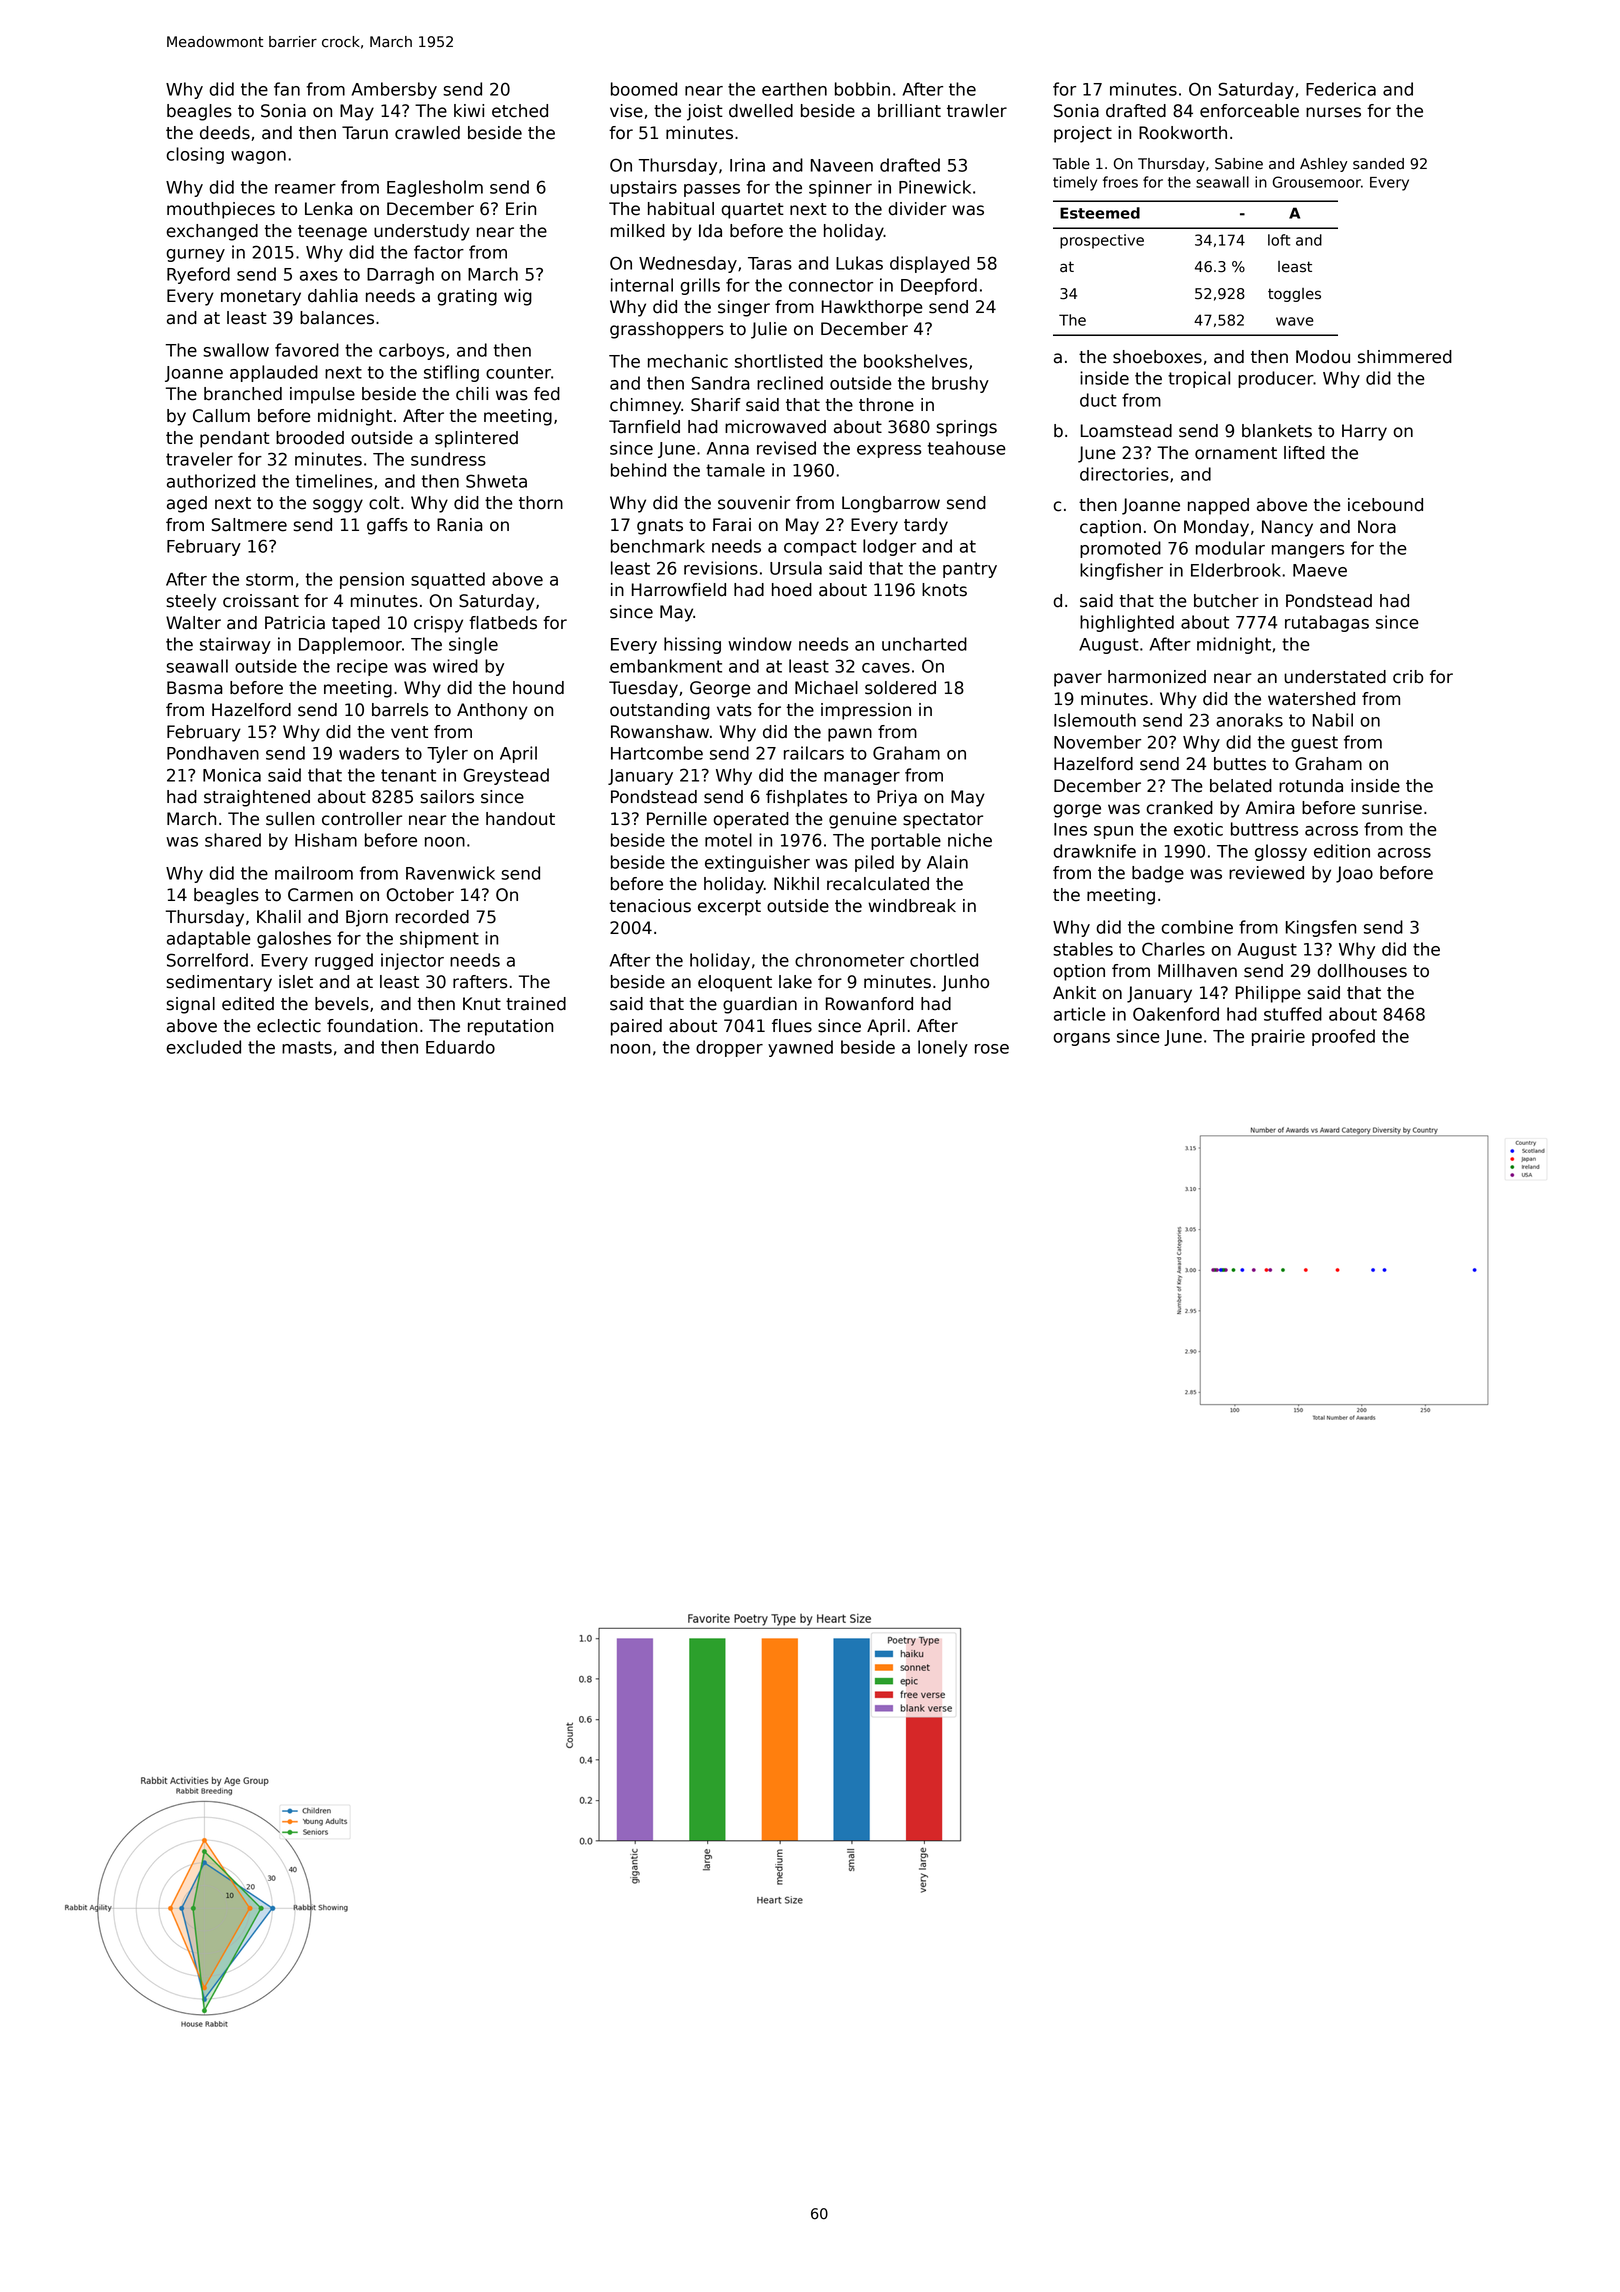  Describe the element at coordinates (862, 89) in the page. I see `bobbin` at that location.
